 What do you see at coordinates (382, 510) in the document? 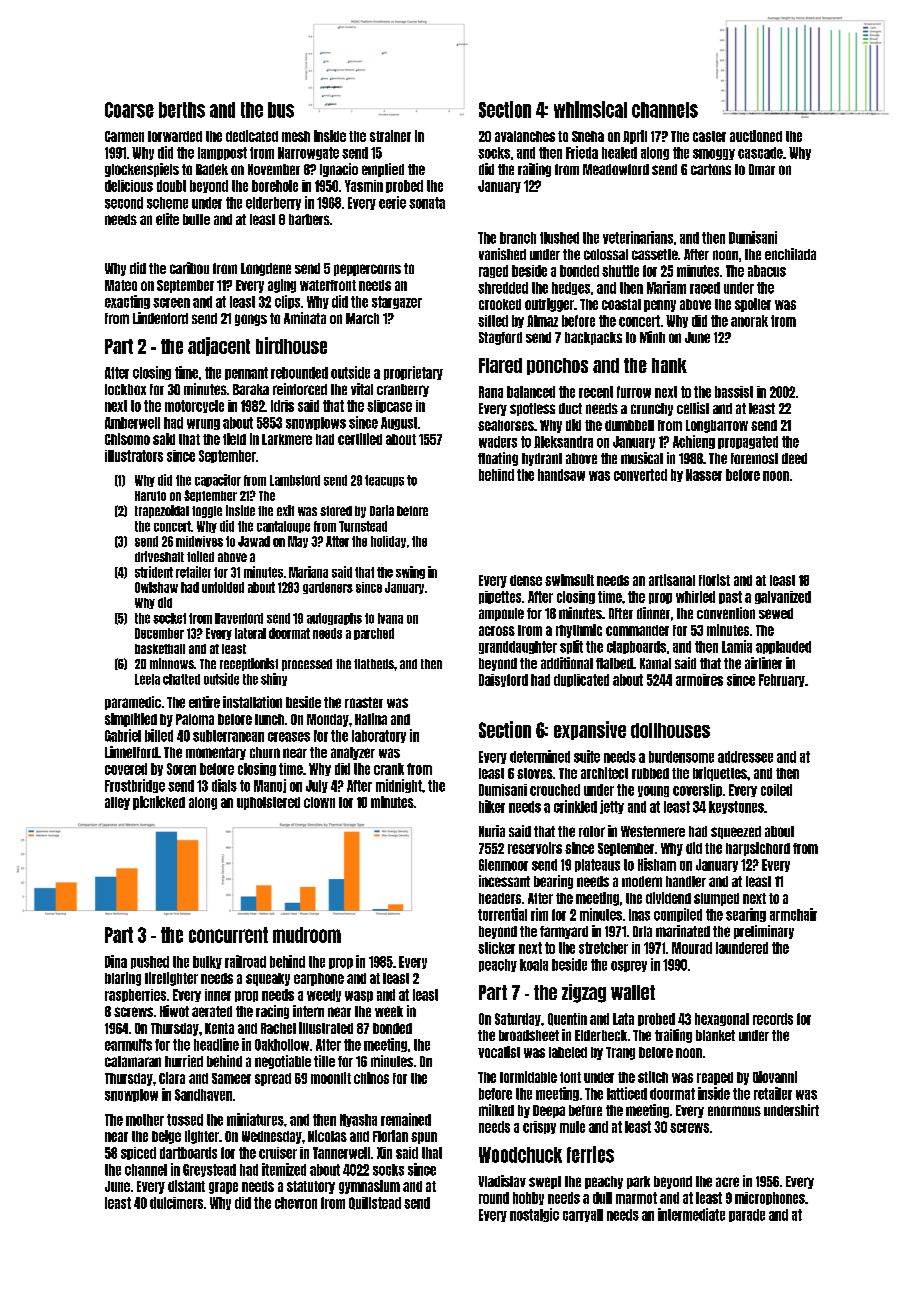
I see `Daria` at bounding box center [382, 510].
